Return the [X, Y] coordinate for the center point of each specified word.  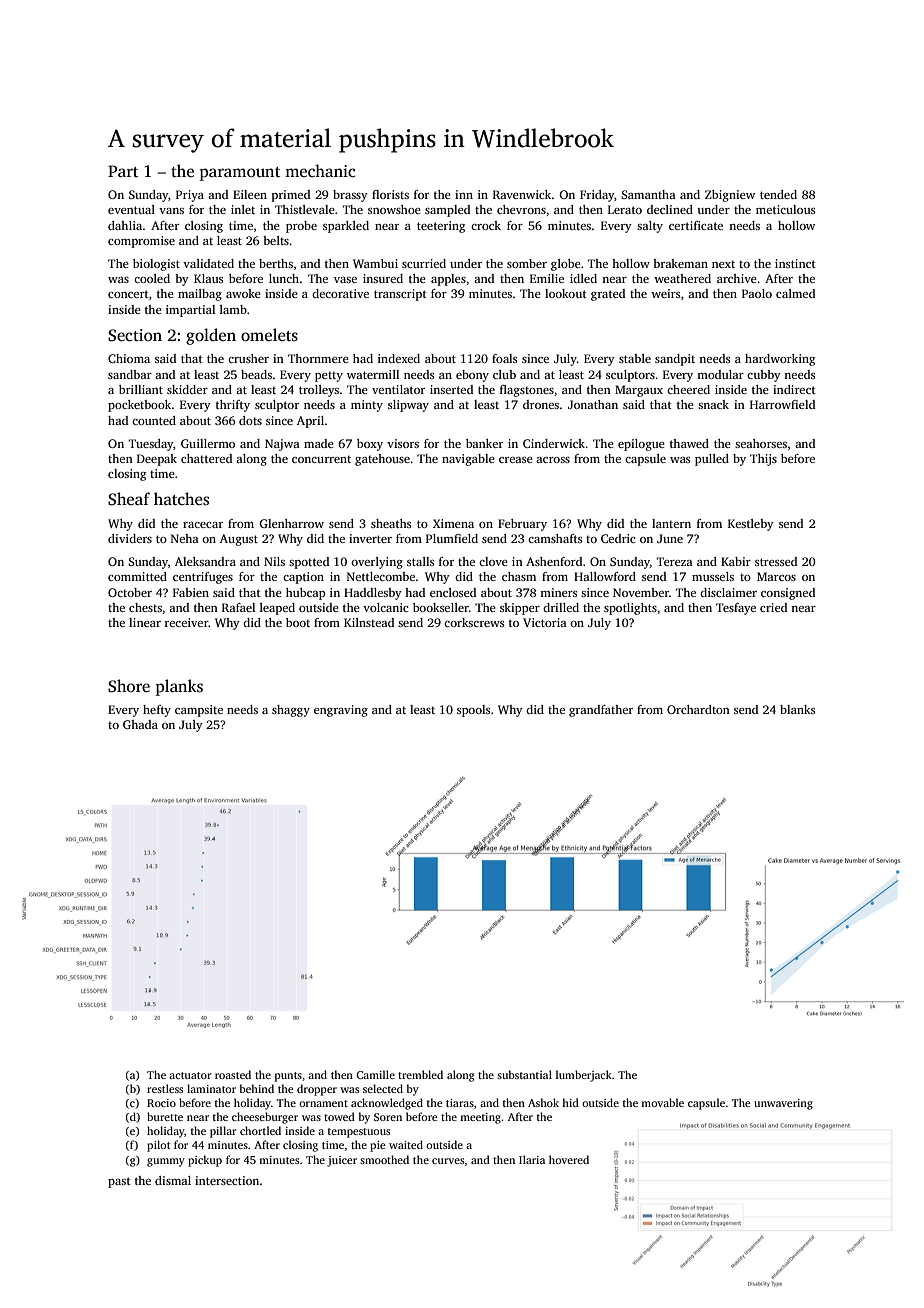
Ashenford [554, 561]
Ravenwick [522, 194]
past [119, 1182]
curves [448, 1161]
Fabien [191, 592]
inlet [243, 209]
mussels [713, 576]
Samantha [648, 194]
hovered [569, 1159]
